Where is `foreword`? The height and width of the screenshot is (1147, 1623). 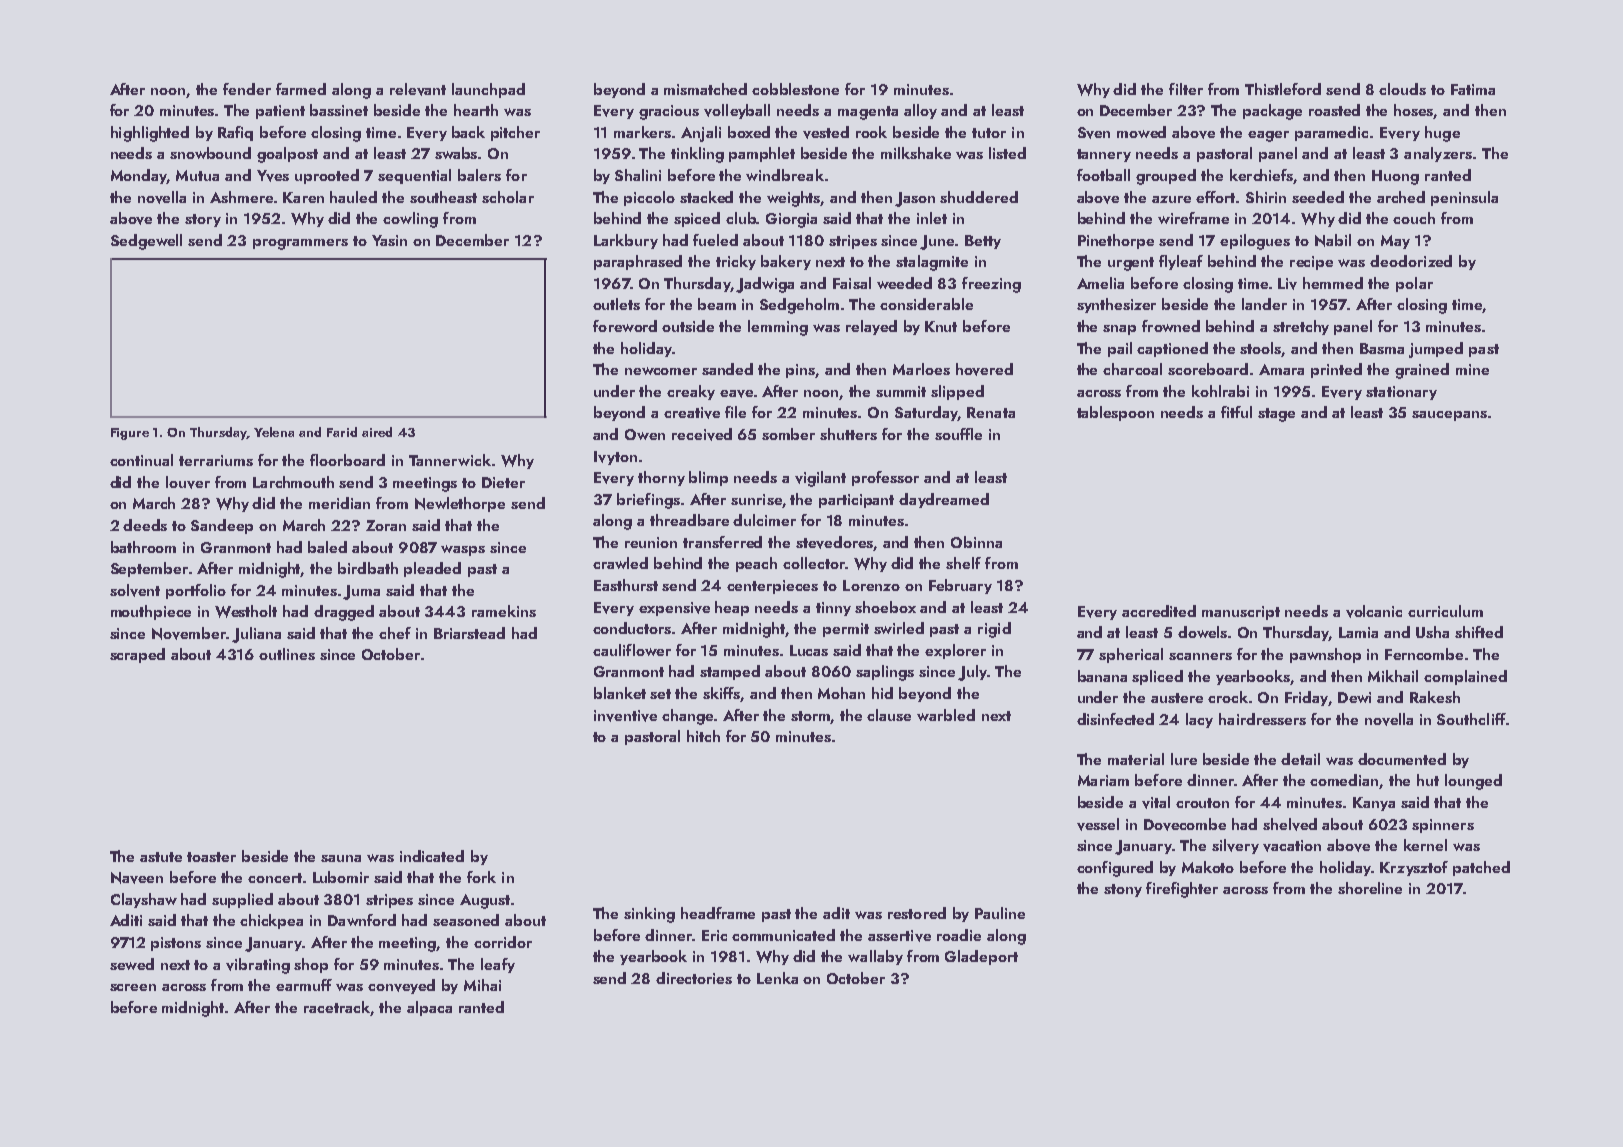
foreword is located at coordinates (625, 326).
